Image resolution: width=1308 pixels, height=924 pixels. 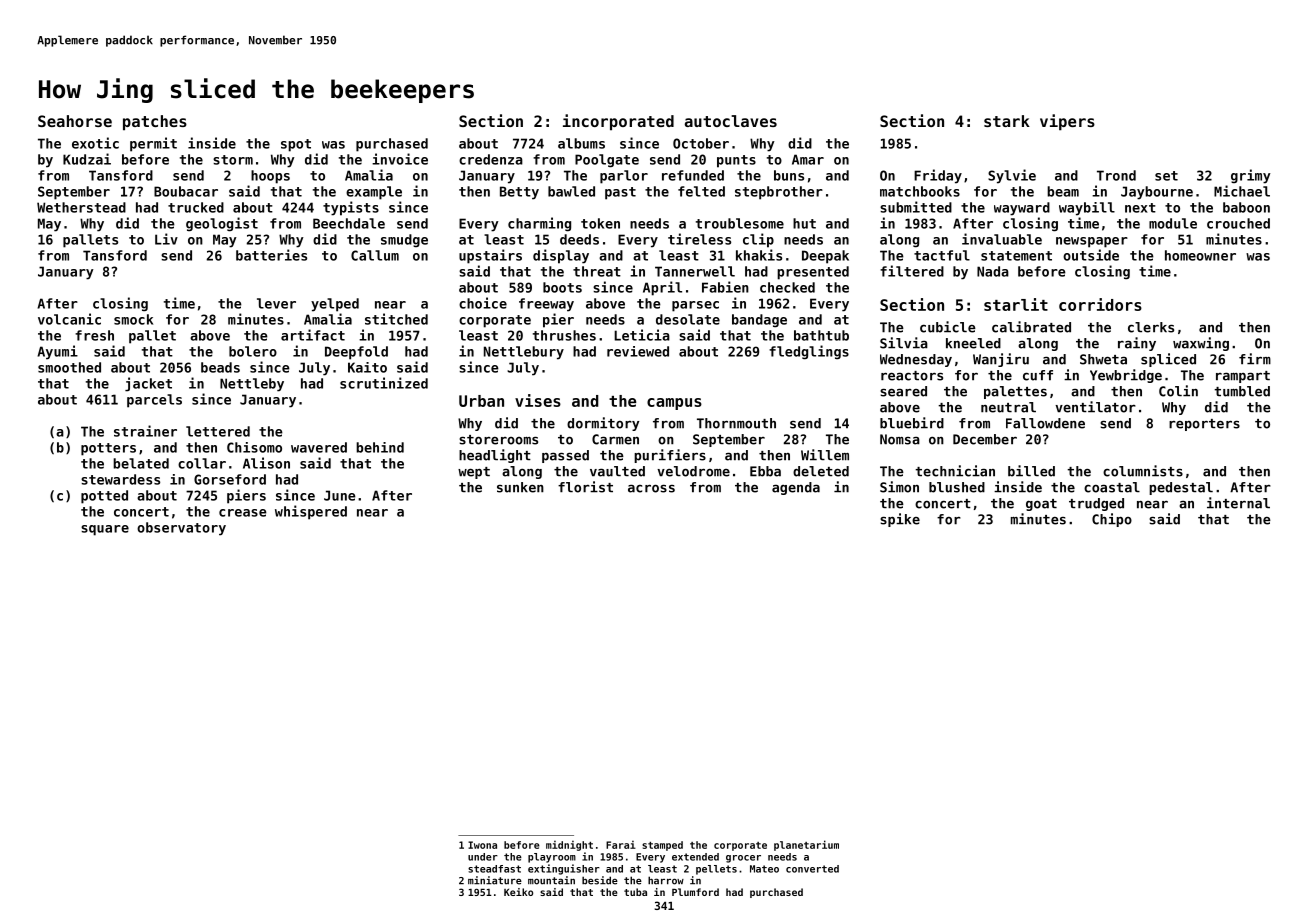 I want to click on internal, so click(x=1238, y=503).
